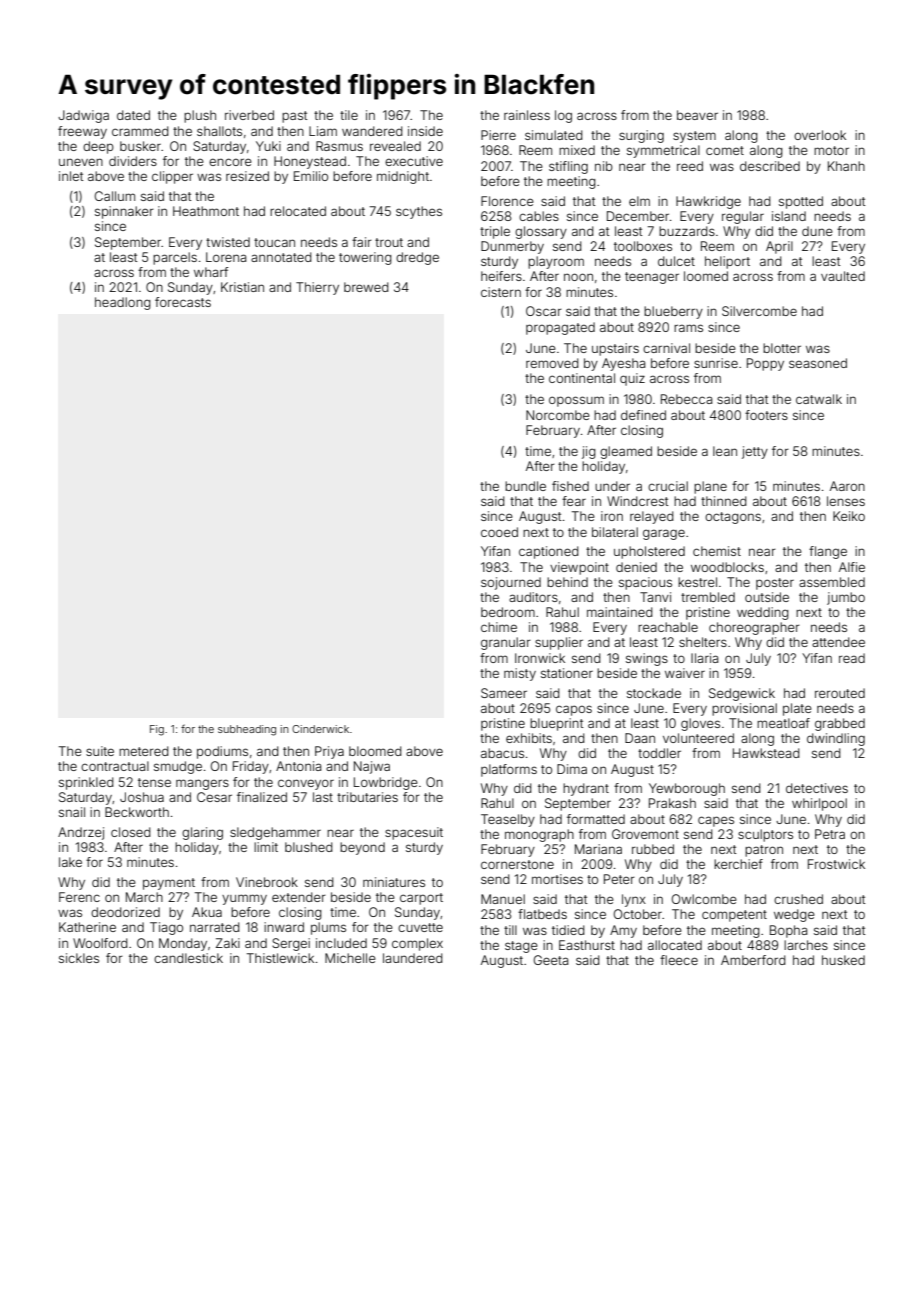 Image resolution: width=924 pixels, height=1308 pixels. What do you see at coordinates (157, 730) in the screenshot?
I see `Fig` at bounding box center [157, 730].
